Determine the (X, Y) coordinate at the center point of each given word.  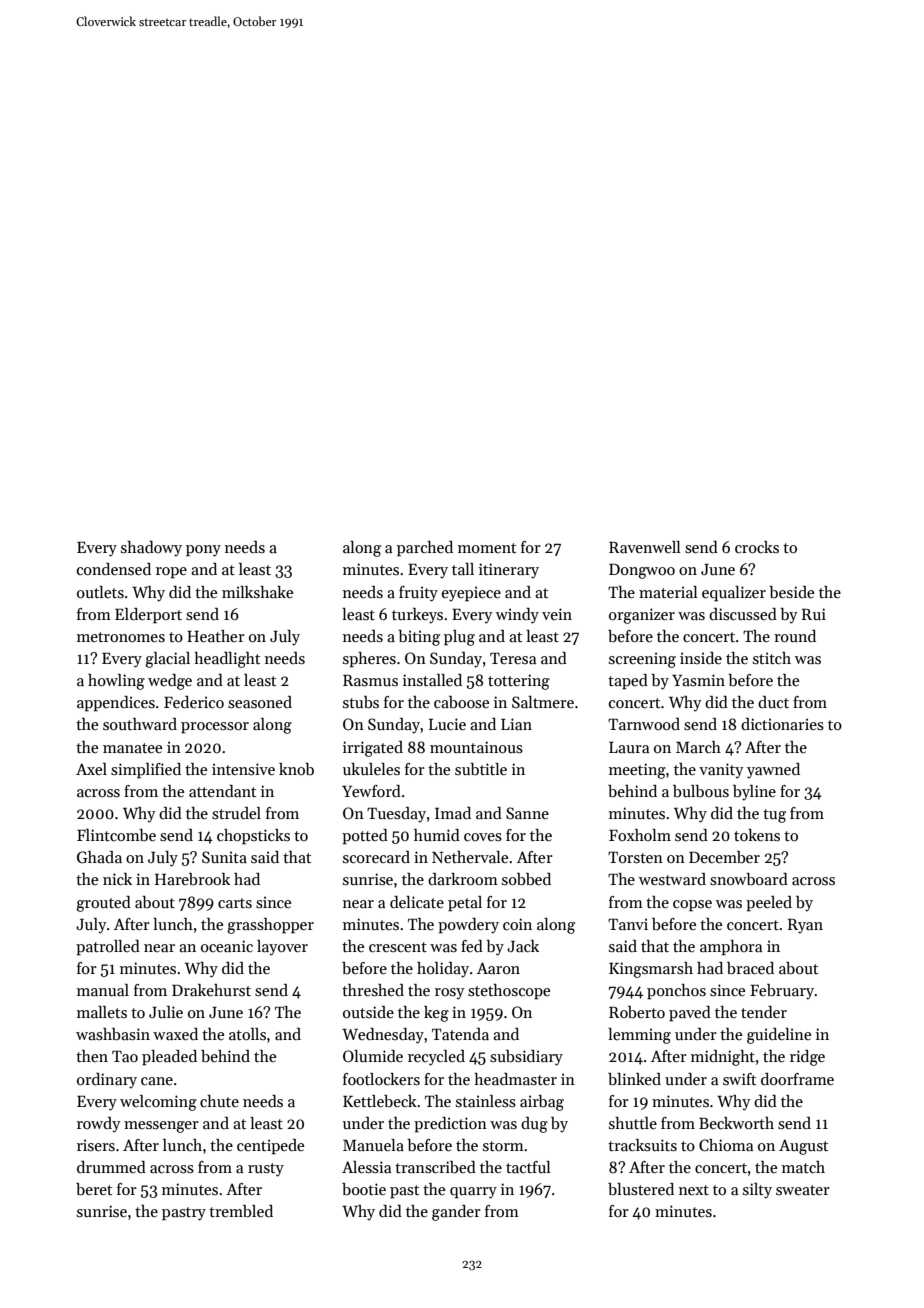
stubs (361, 702)
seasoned (260, 702)
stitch (772, 658)
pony (203, 551)
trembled (241, 1211)
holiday (443, 970)
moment (487, 548)
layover (282, 948)
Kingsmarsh (651, 970)
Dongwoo (642, 571)
